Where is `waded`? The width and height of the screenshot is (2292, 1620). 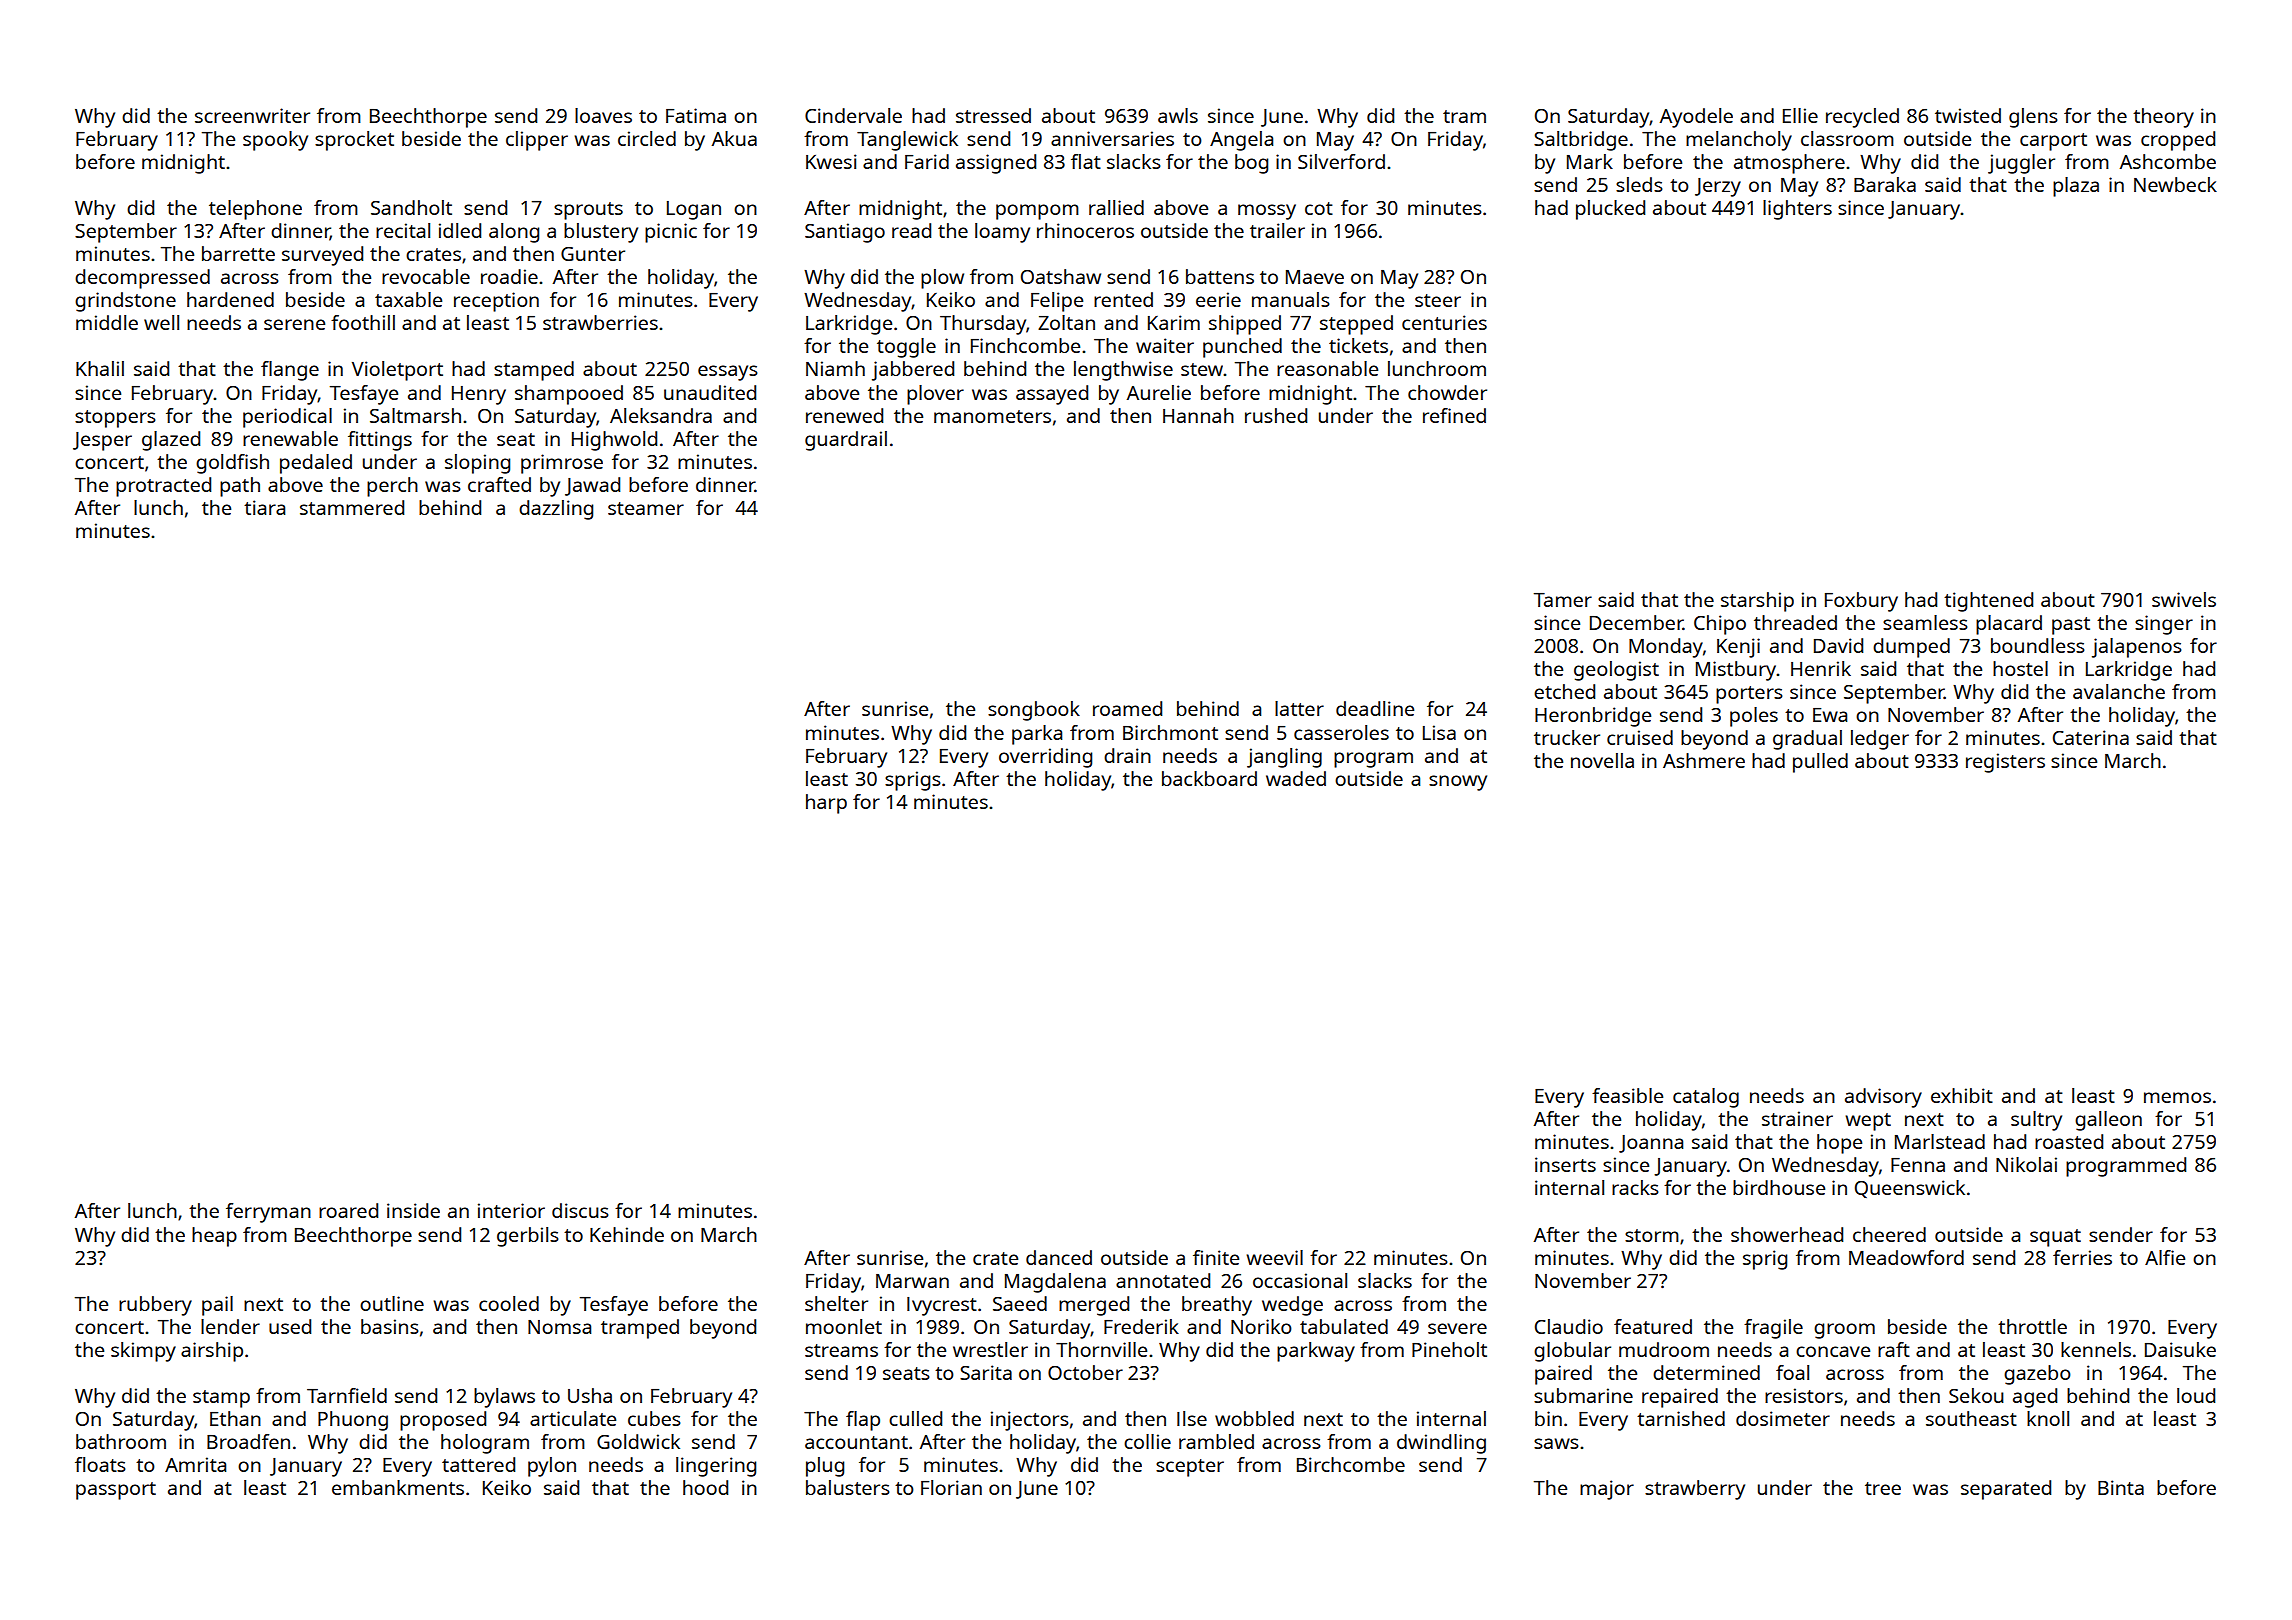
waded is located at coordinates (1296, 778).
